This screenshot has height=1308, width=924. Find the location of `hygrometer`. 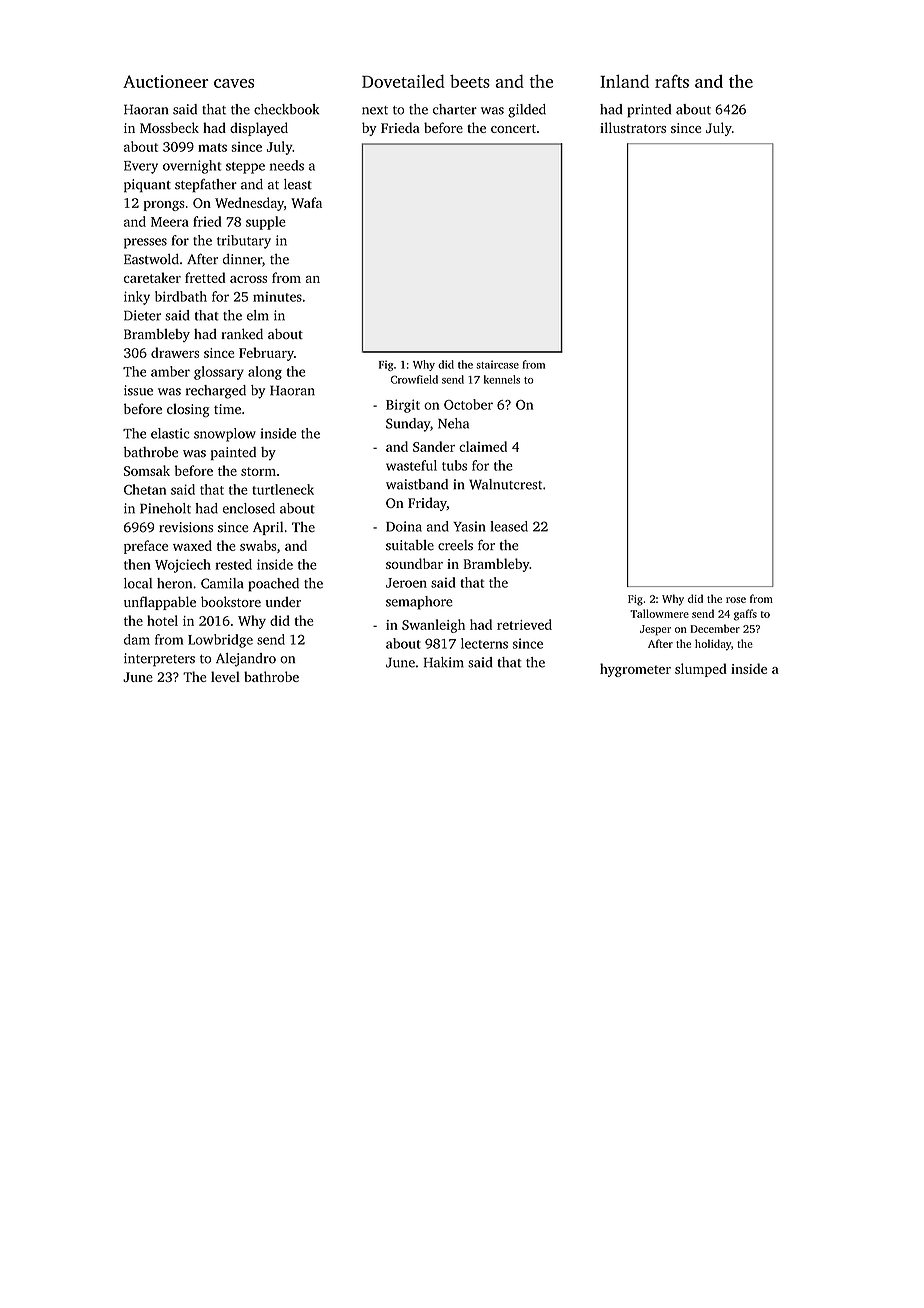

hygrometer is located at coordinates (635, 670).
